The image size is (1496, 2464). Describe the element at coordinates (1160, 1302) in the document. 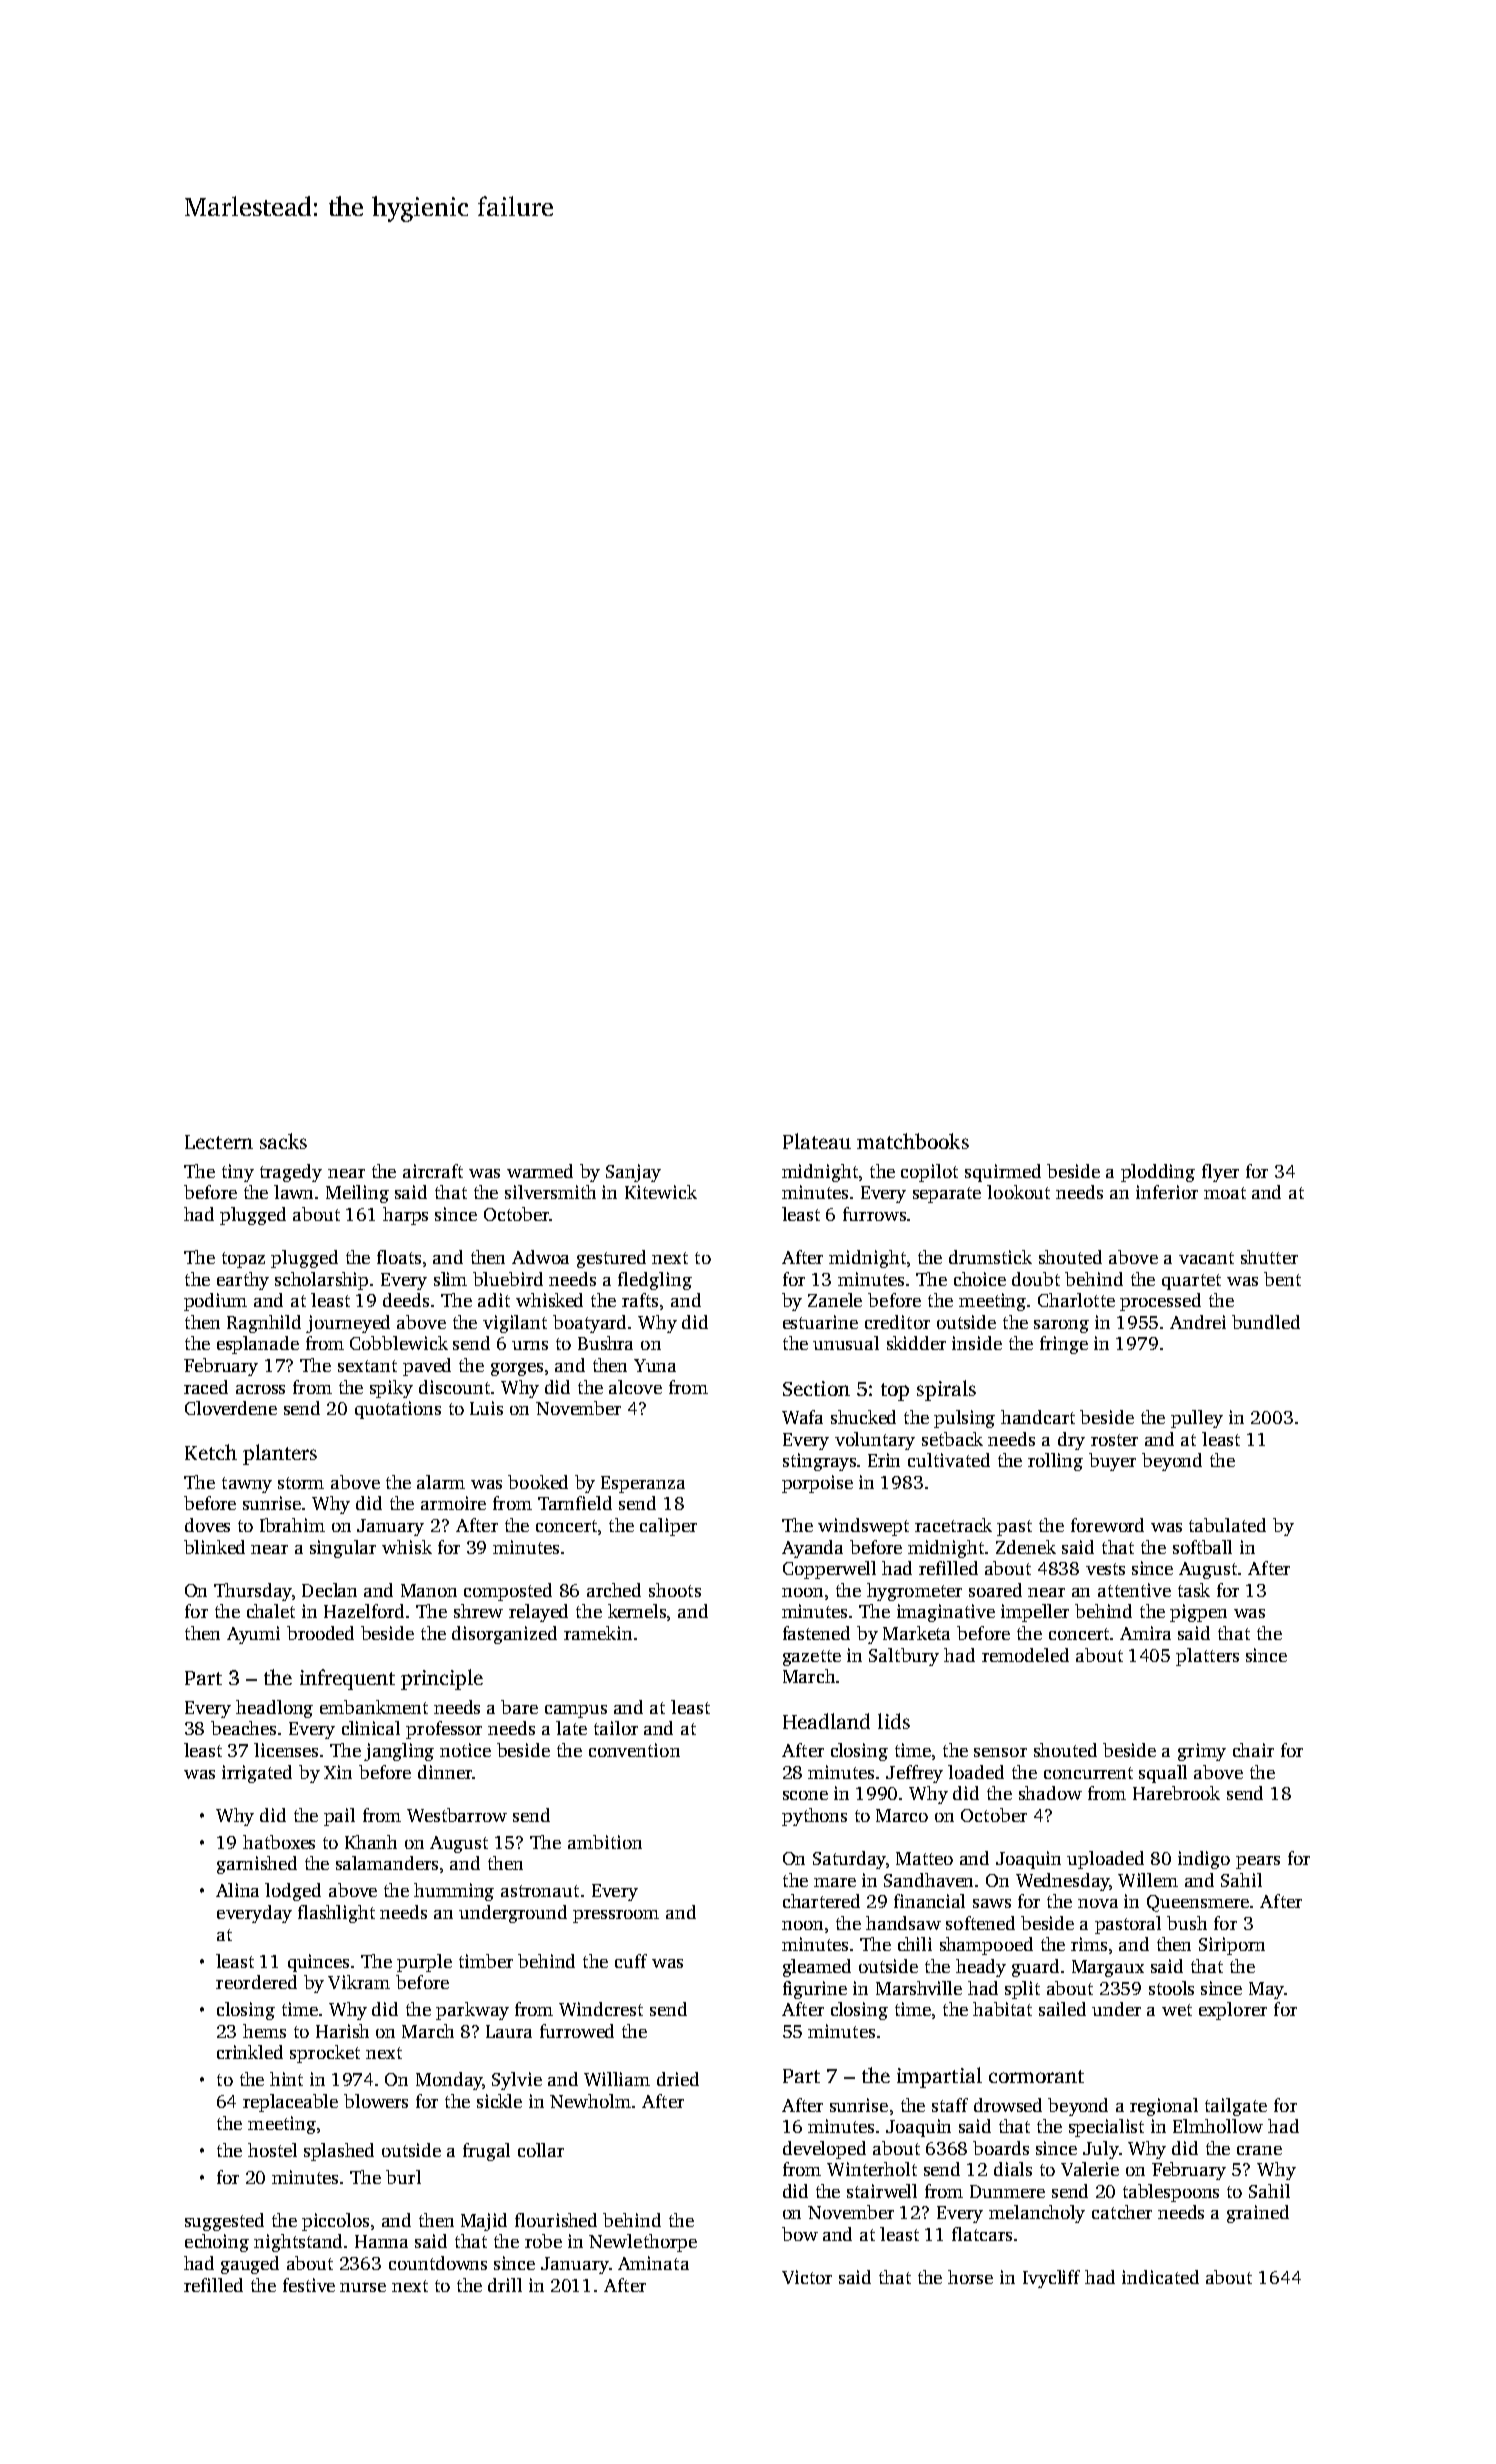

I see `processed` at that location.
